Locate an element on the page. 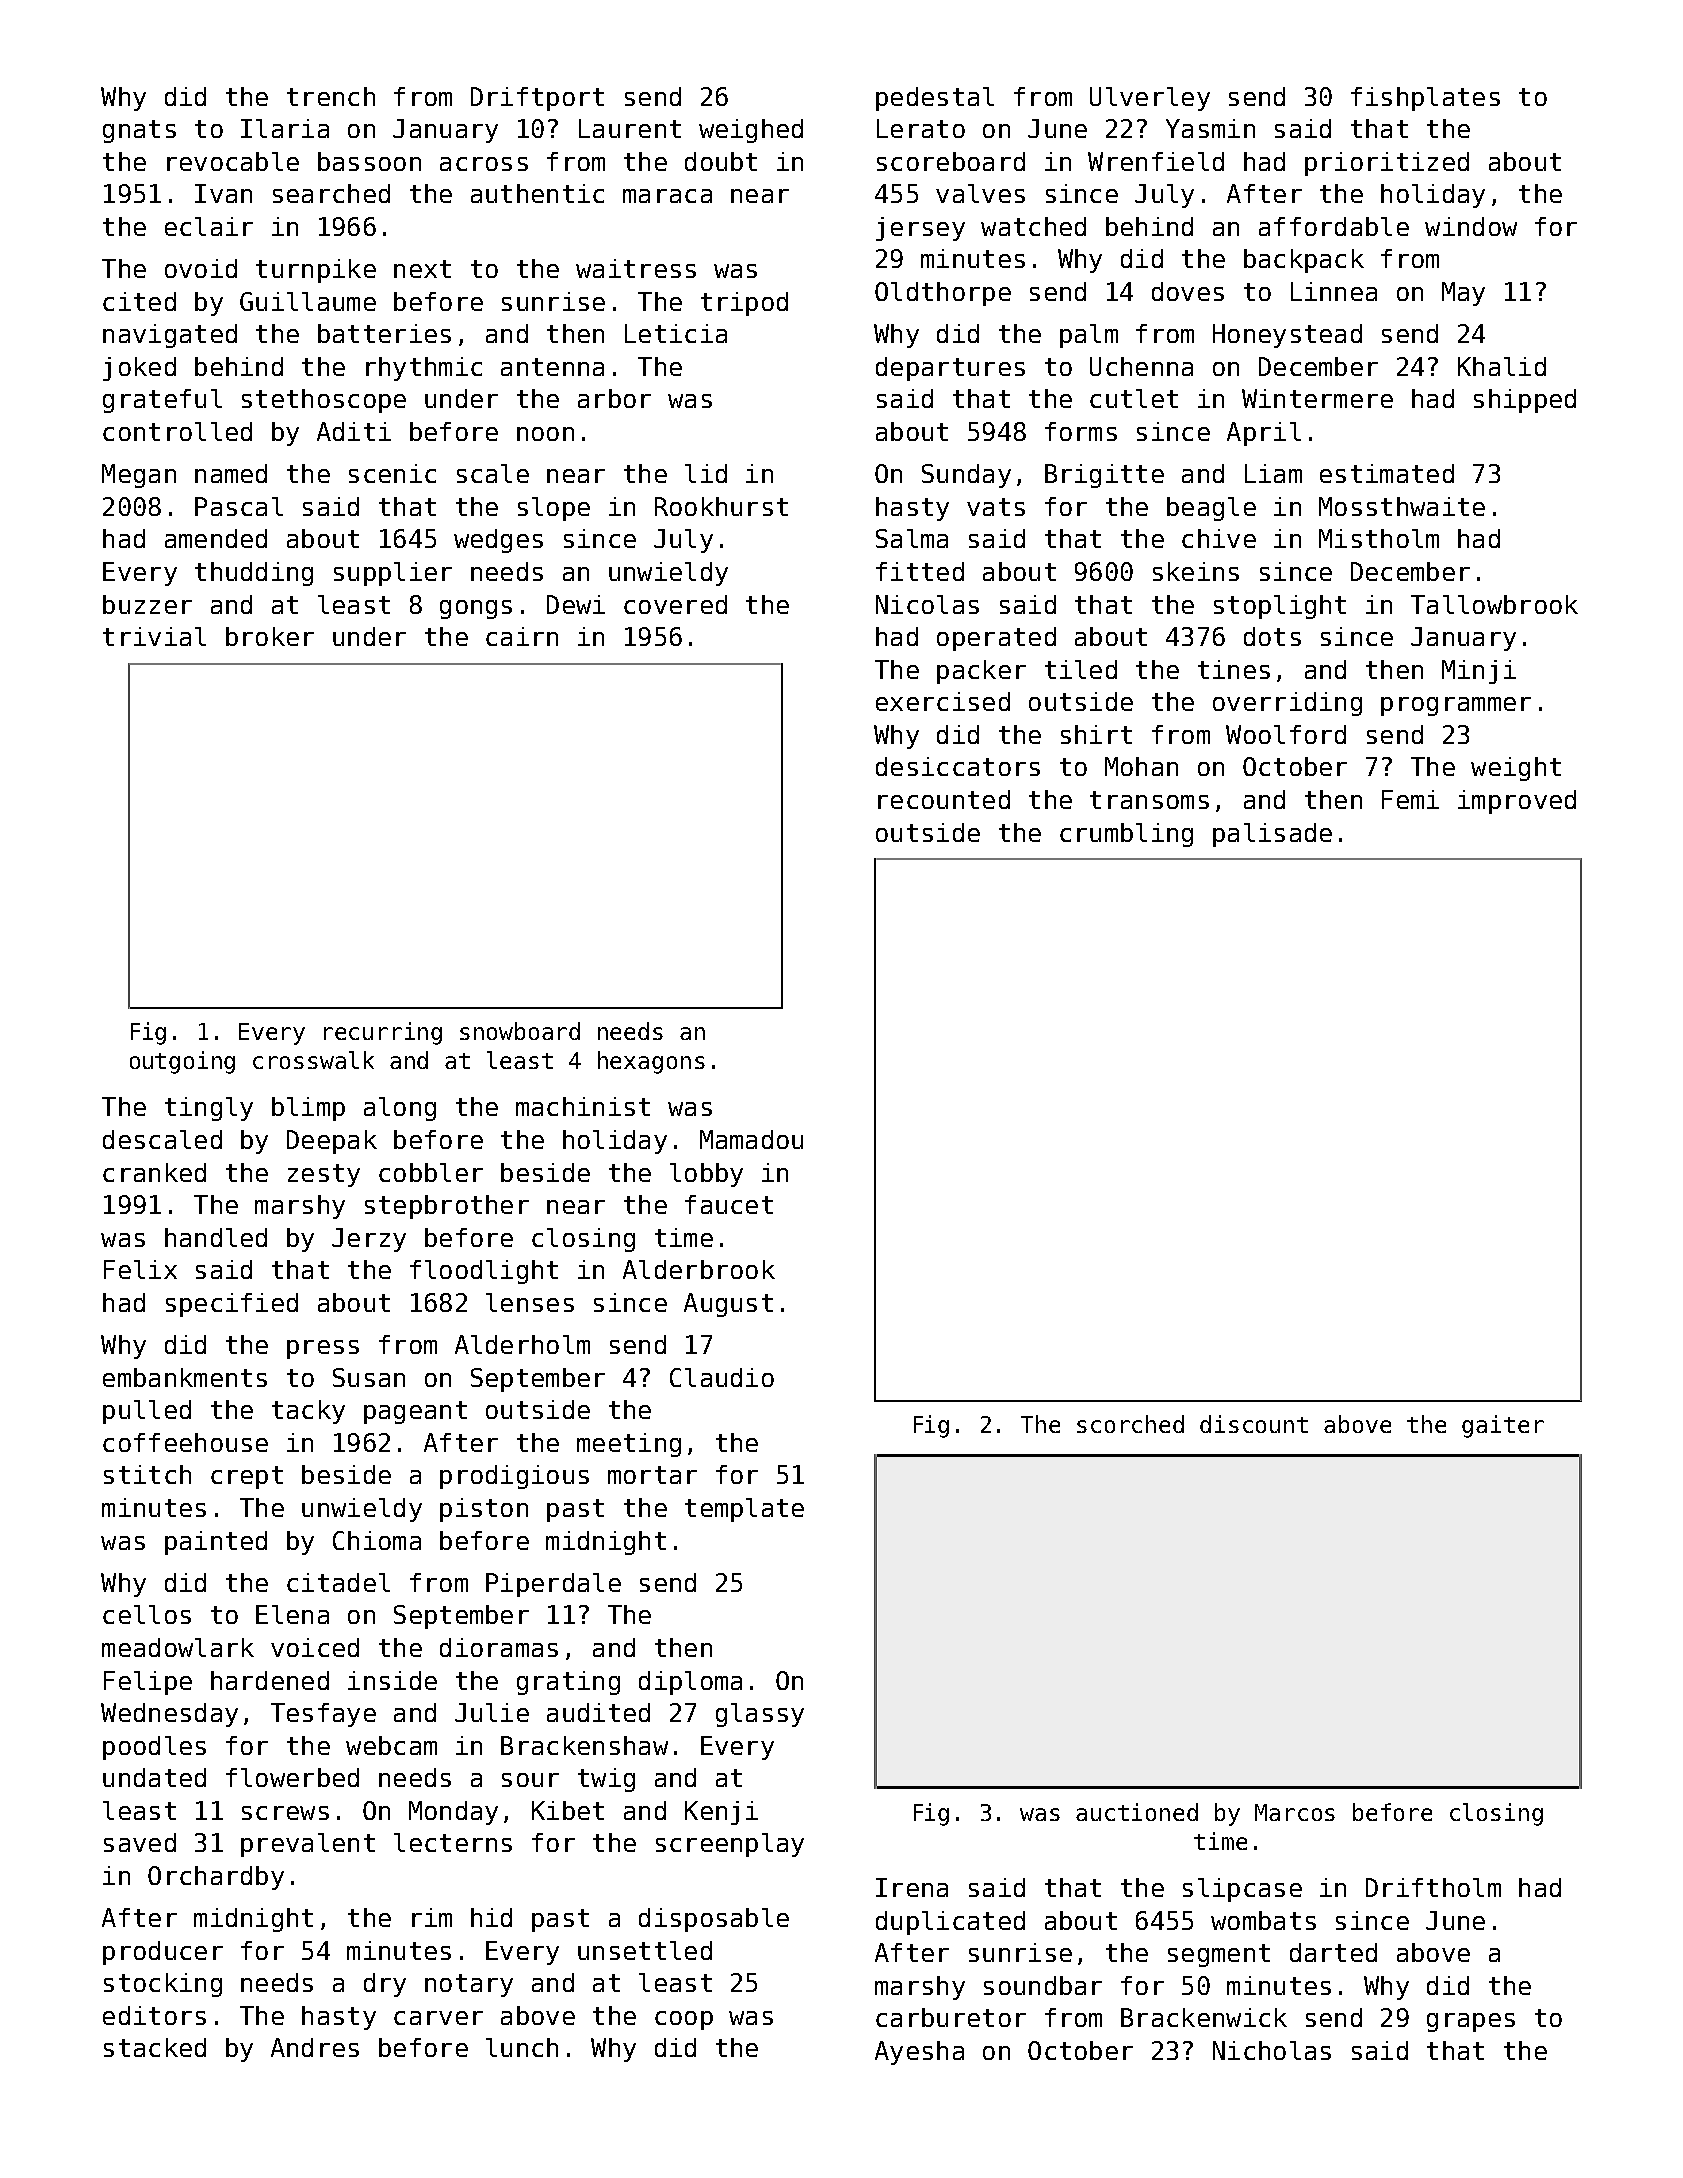  scorched is located at coordinates (1130, 1424).
